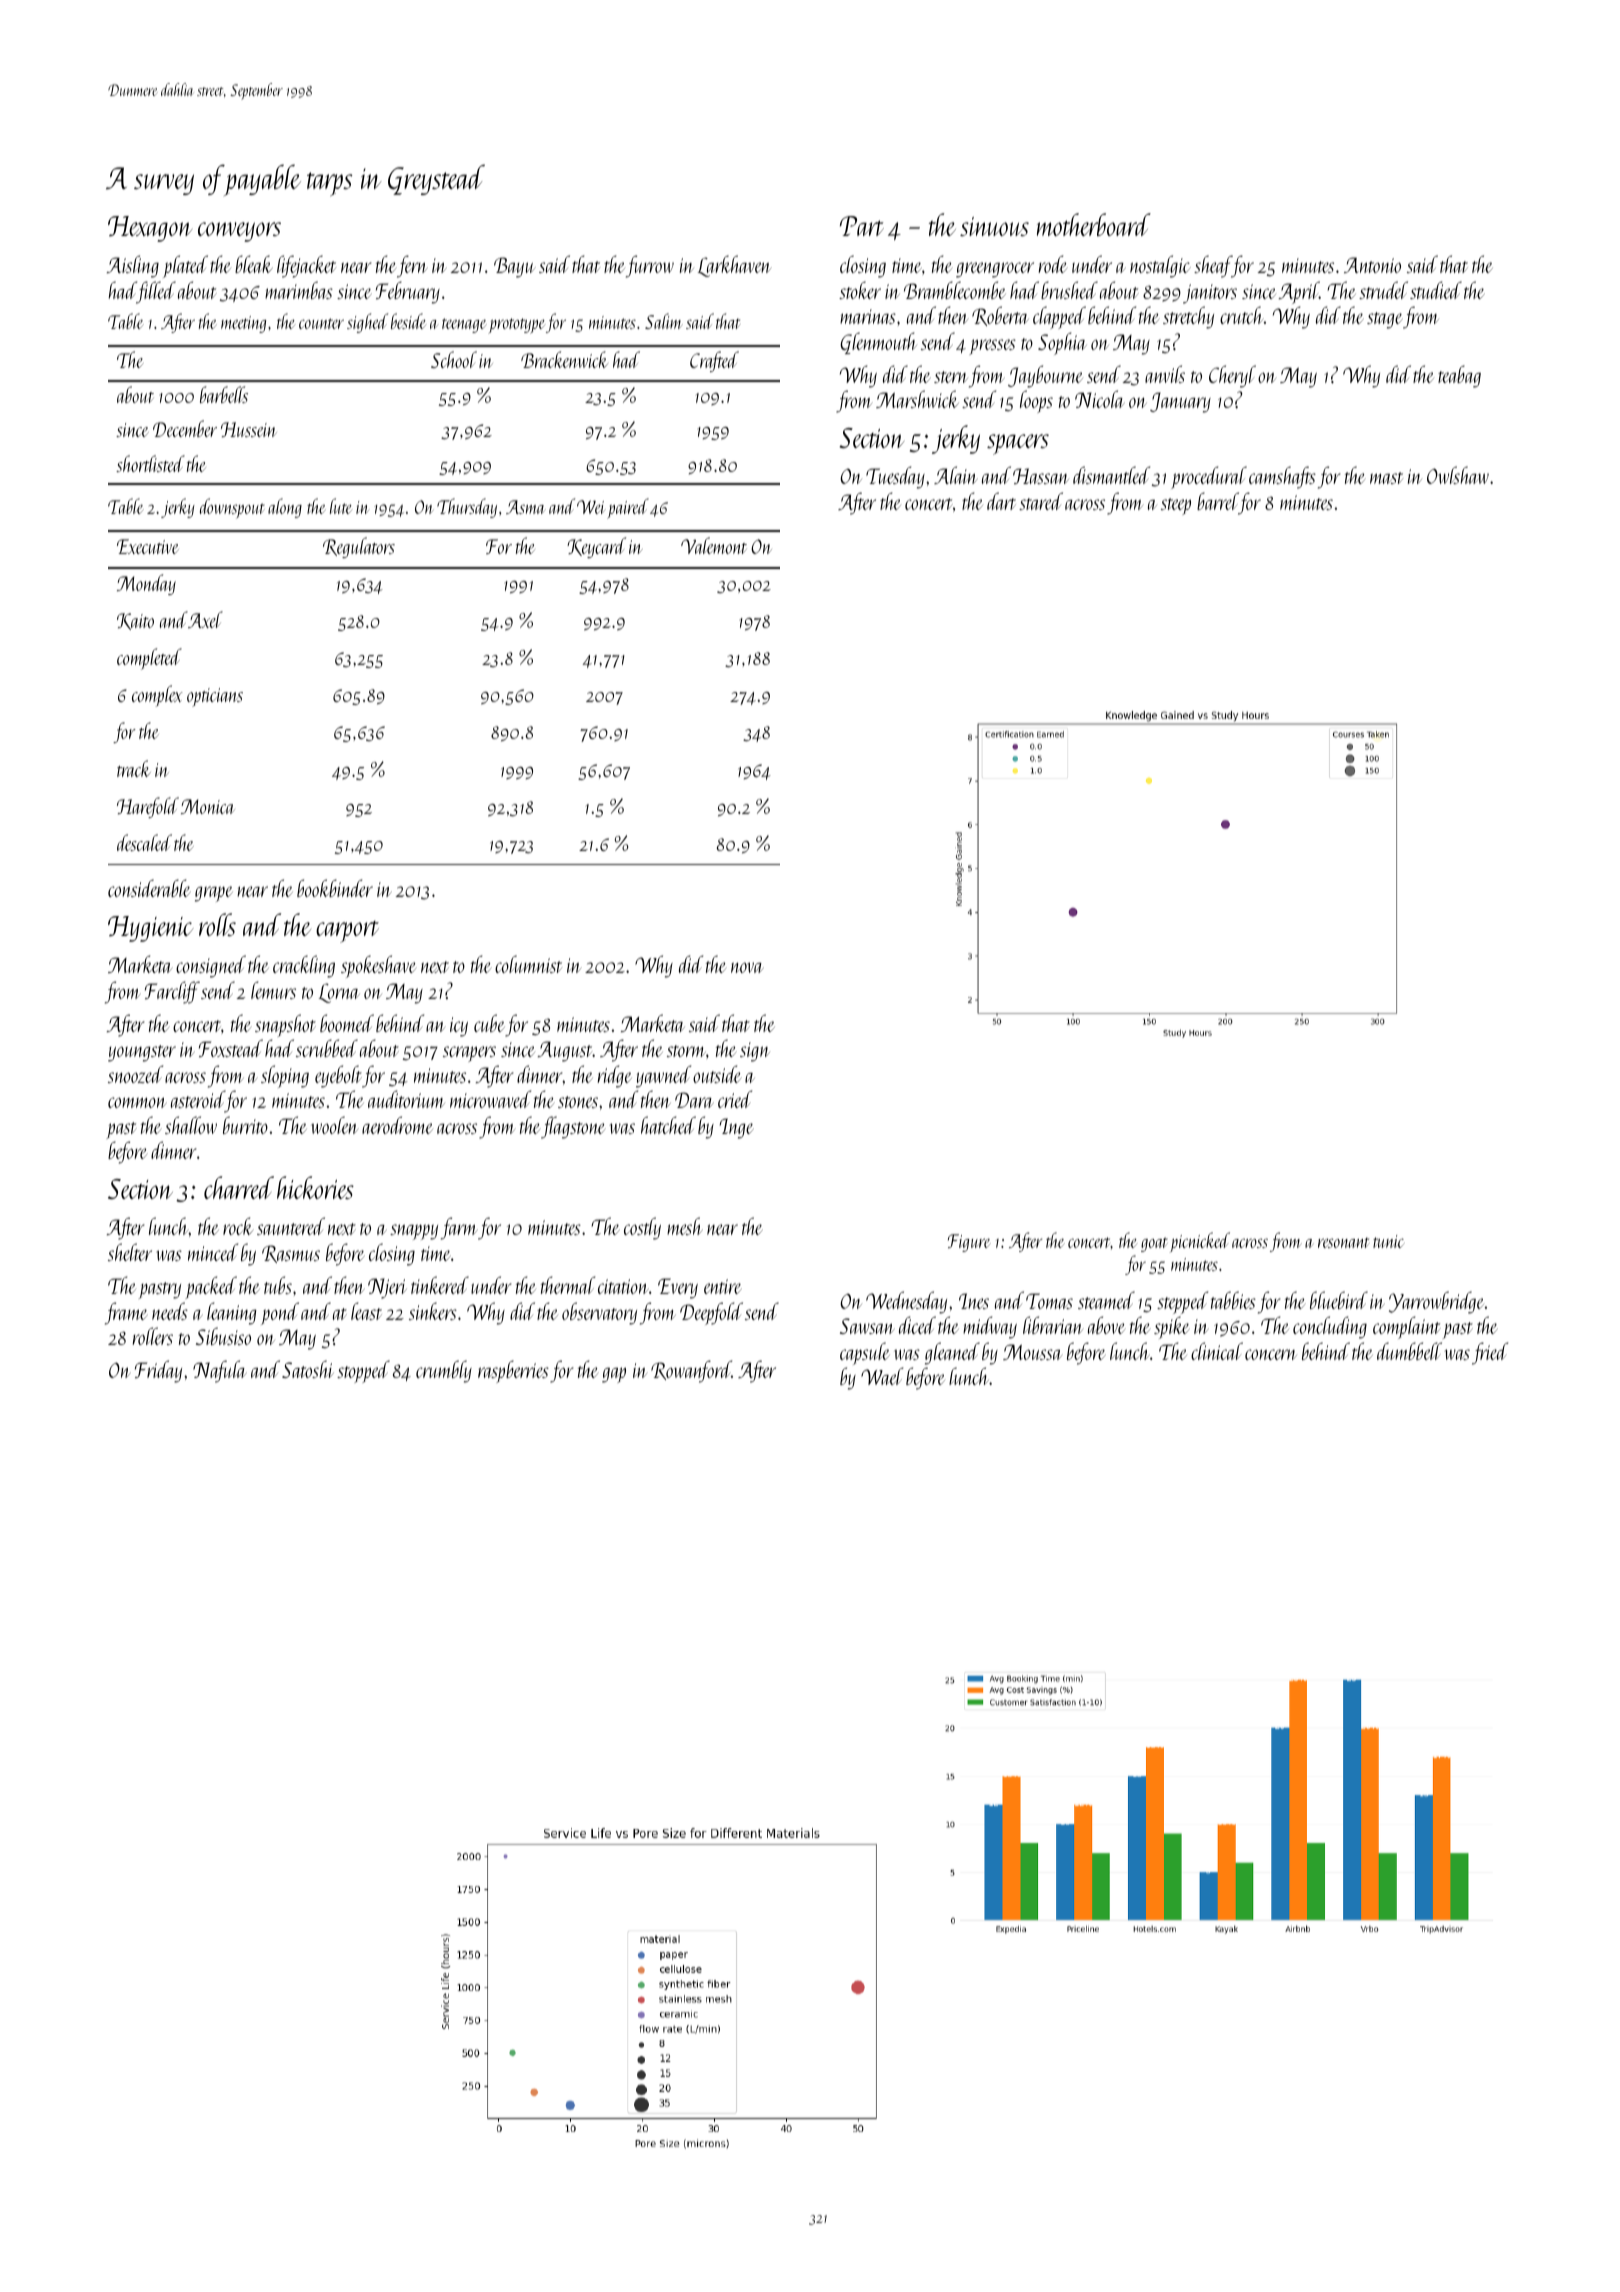  Describe the element at coordinates (363, 1371) in the screenshot. I see `stopped` at that location.
